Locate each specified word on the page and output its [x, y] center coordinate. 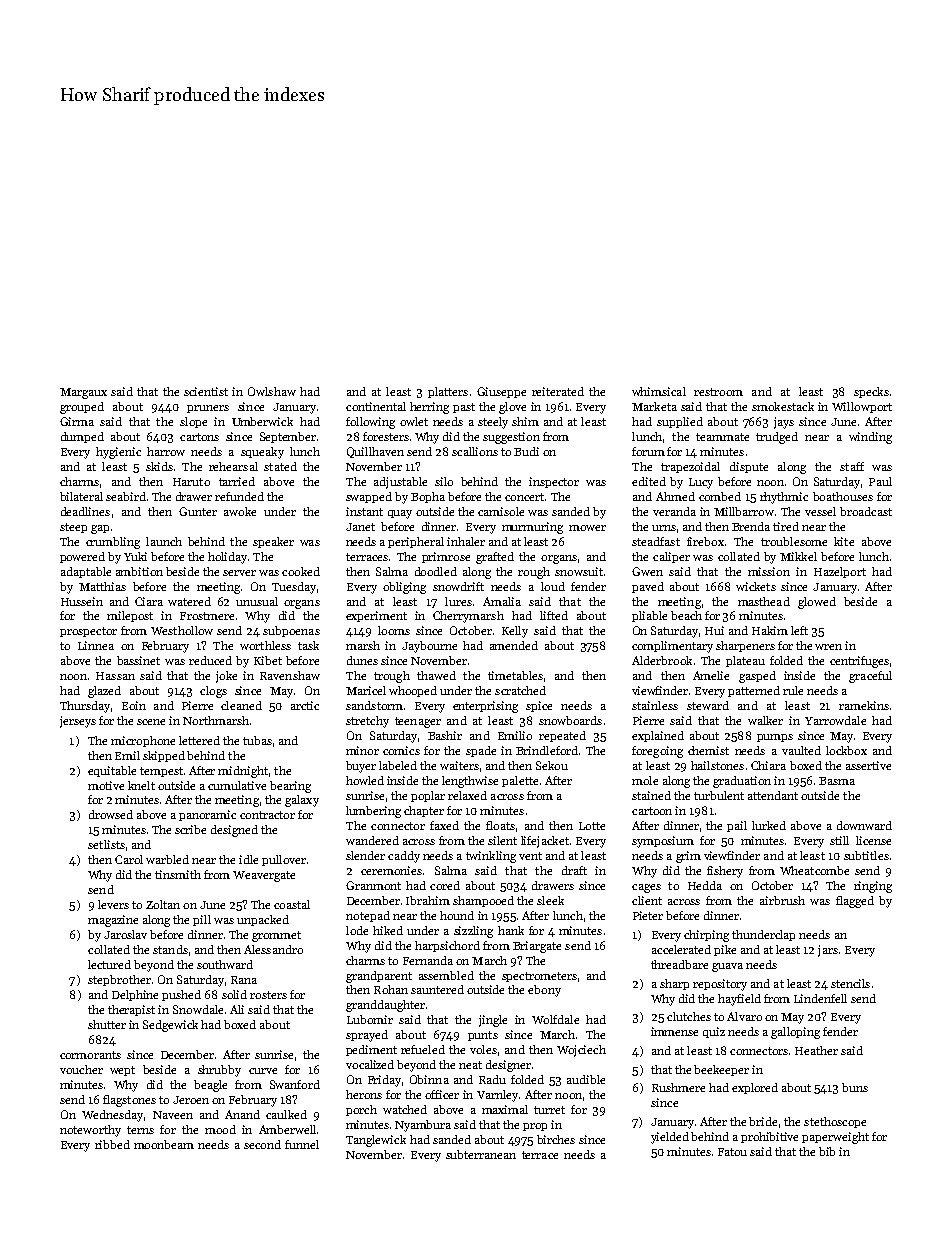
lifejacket [545, 842]
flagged [855, 902]
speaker [273, 542]
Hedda [705, 885]
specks [871, 392]
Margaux [83, 393]
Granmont [373, 885]
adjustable [400, 483]
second [262, 1144]
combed [720, 496]
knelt [141, 785]
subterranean [481, 1154]
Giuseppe [501, 392]
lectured [109, 964]
